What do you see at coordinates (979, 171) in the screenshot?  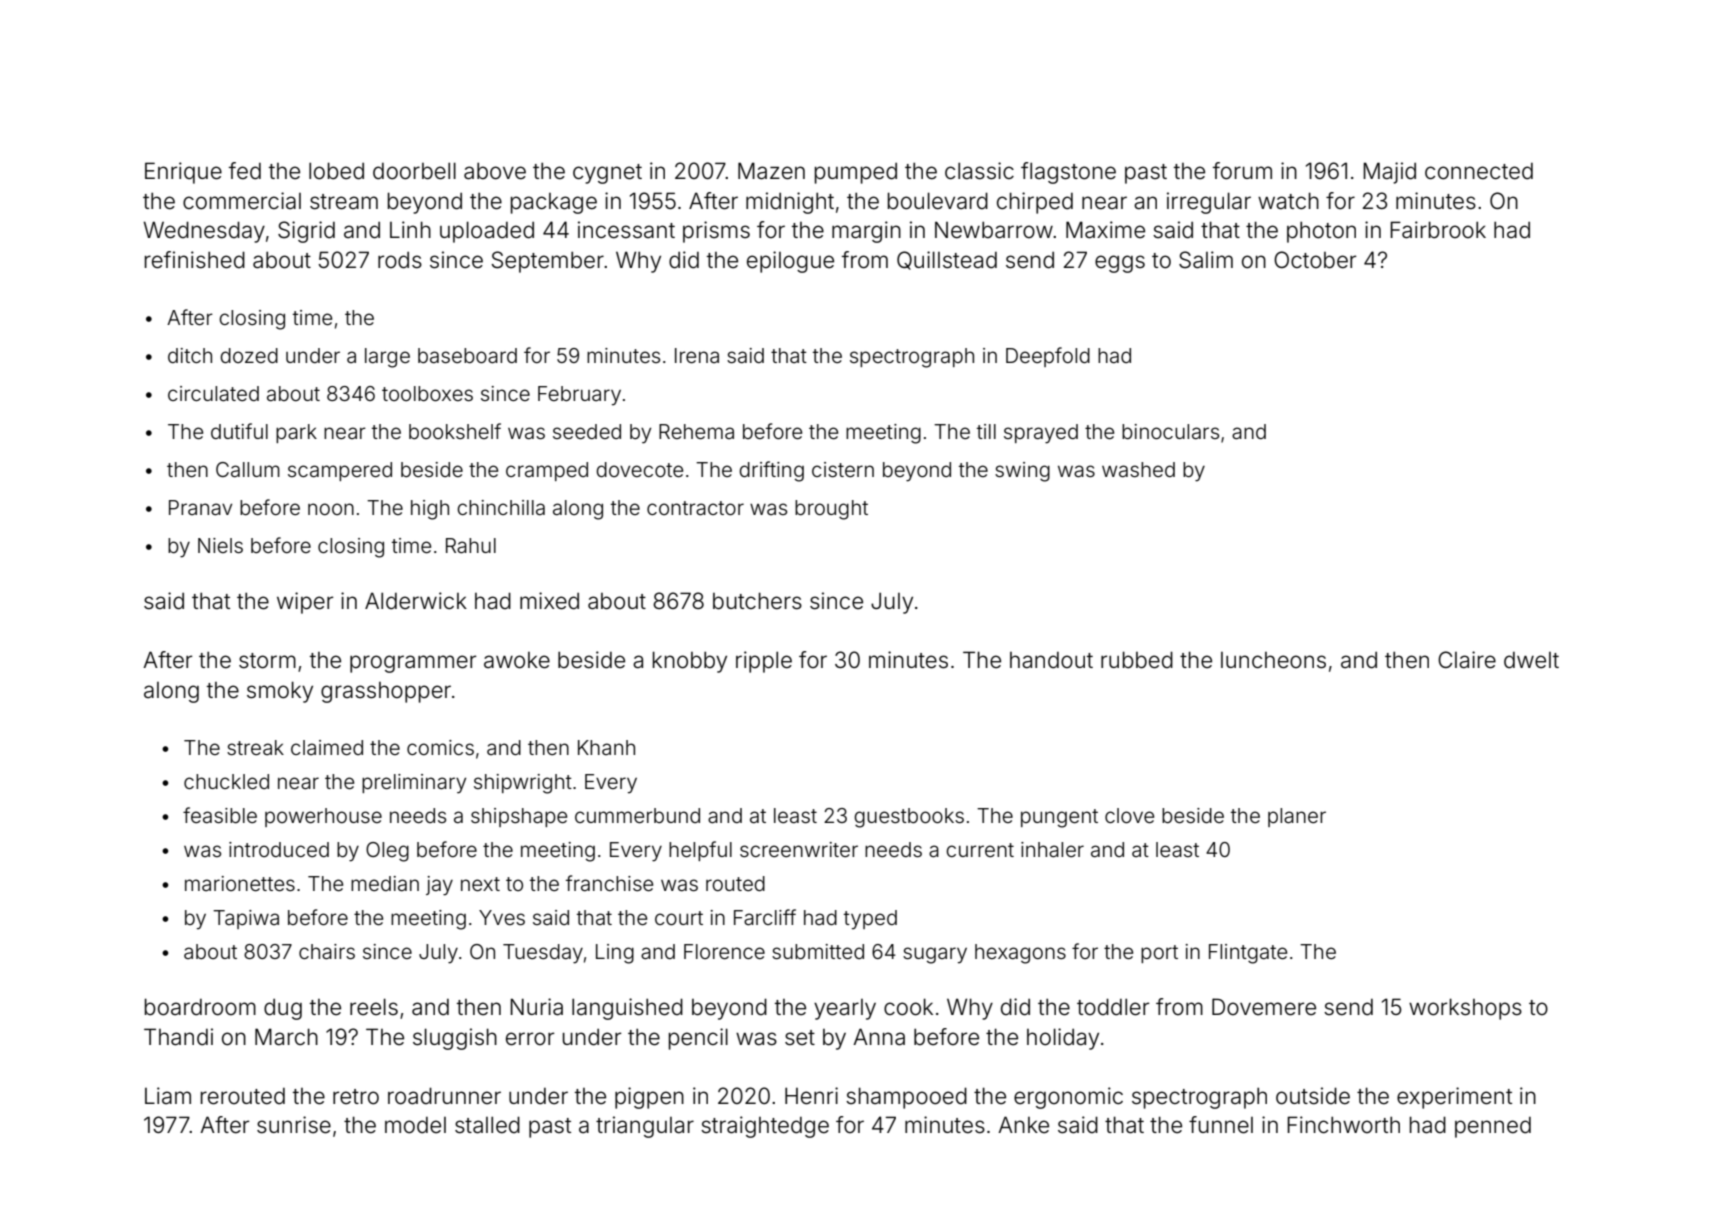 I see `classic` at bounding box center [979, 171].
